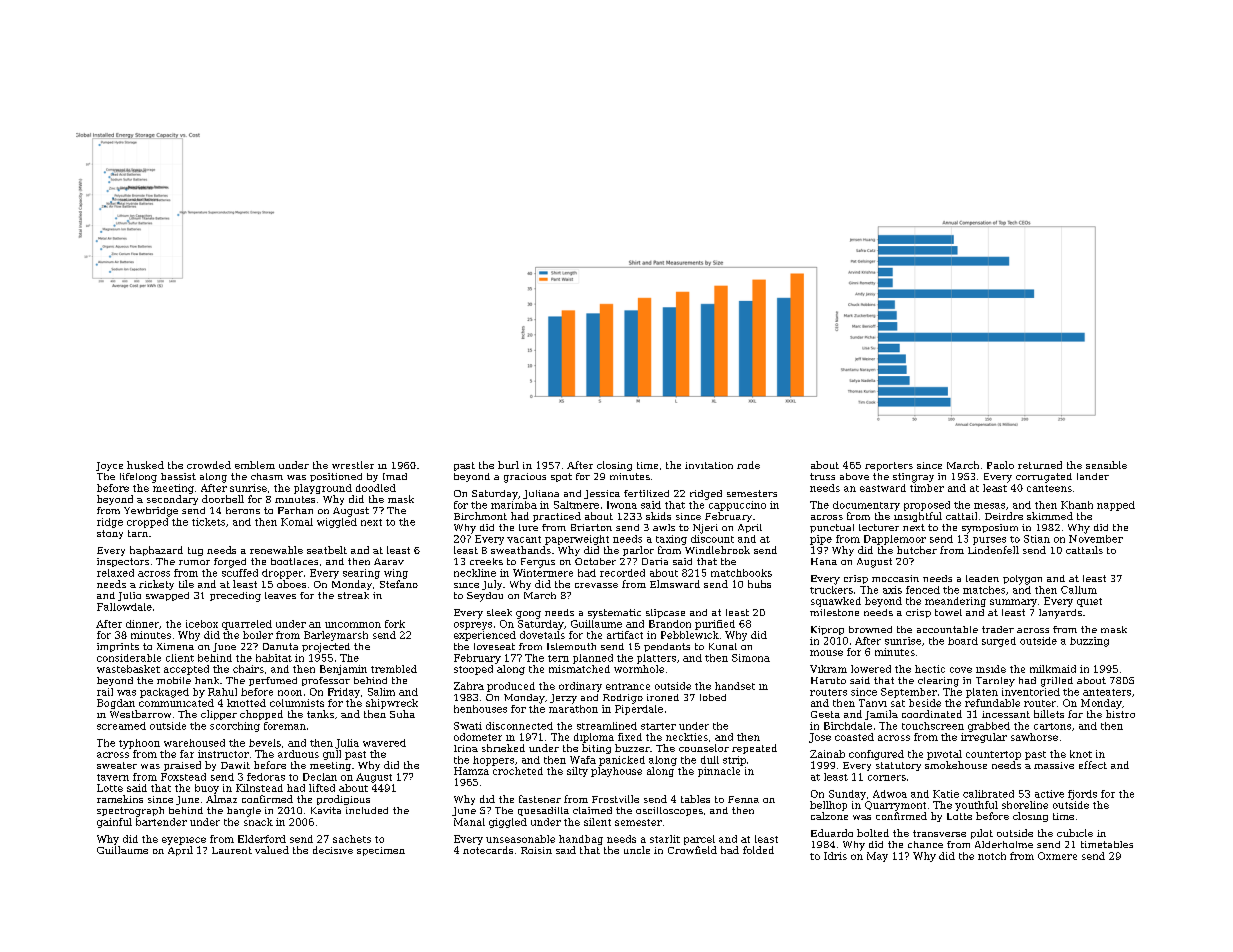  What do you see at coordinates (669, 811) in the screenshot?
I see `oscilloscopes` at bounding box center [669, 811].
